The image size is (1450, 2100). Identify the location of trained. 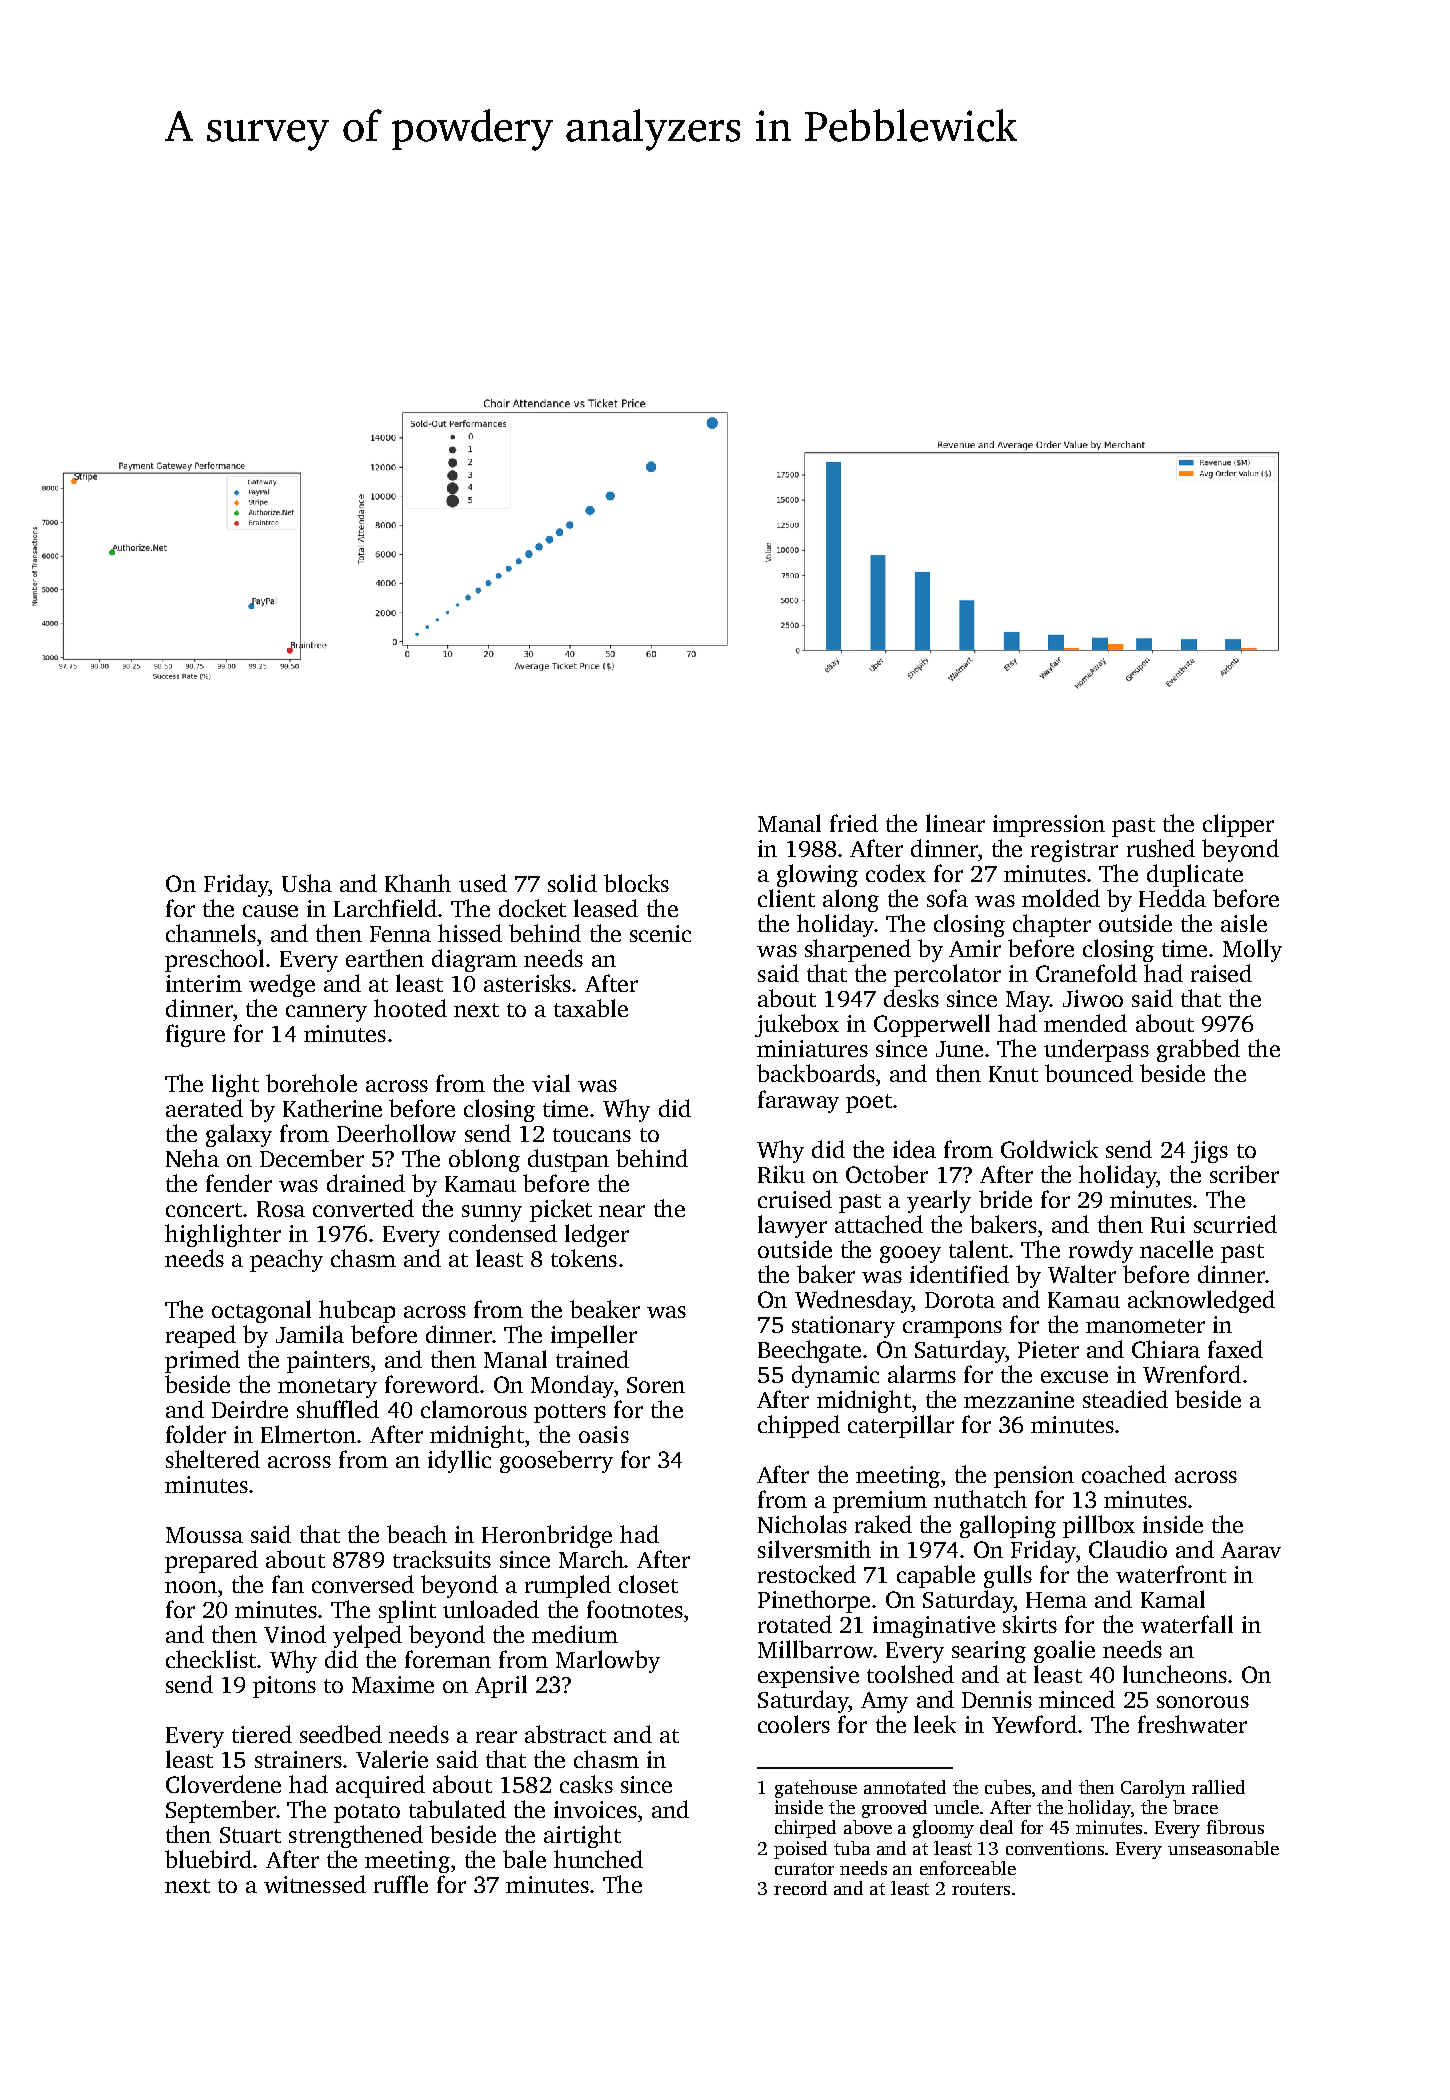
(592, 1359).
